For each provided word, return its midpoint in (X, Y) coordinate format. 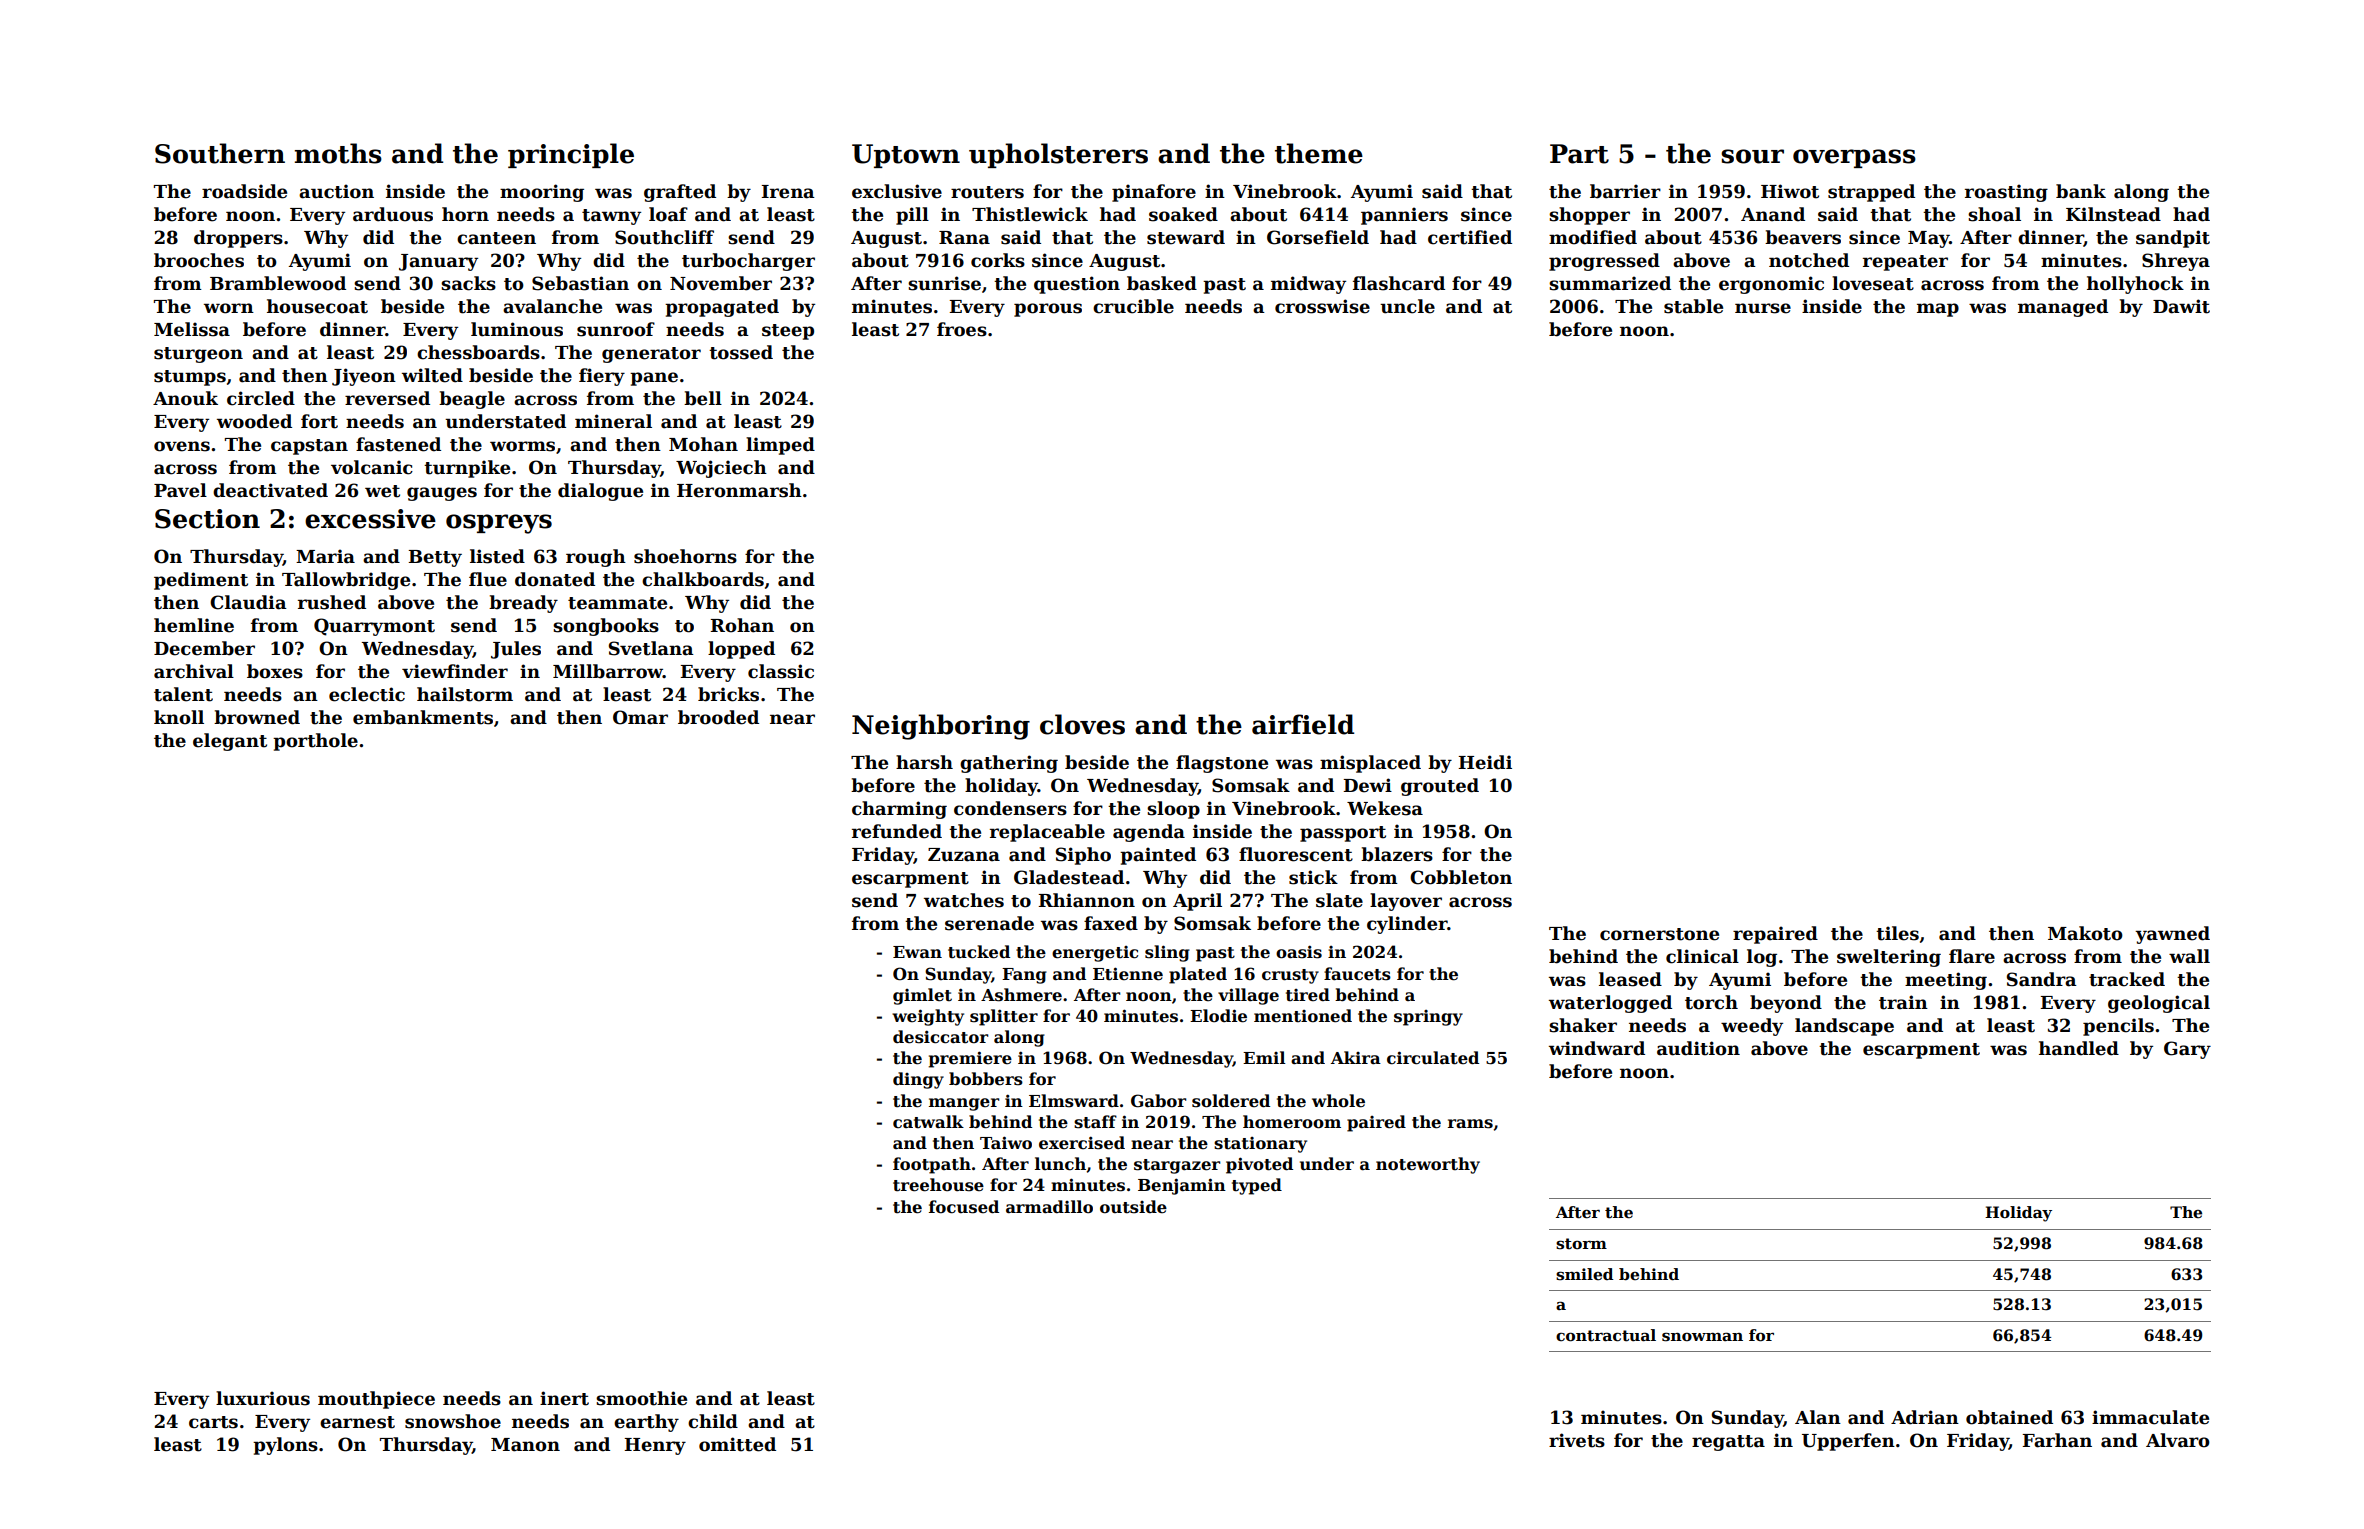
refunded (897, 831)
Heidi (1485, 762)
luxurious (263, 1398)
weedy (1752, 1027)
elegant (230, 742)
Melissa (192, 329)
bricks (728, 694)
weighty (928, 1017)
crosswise (1322, 306)
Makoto (2085, 933)
